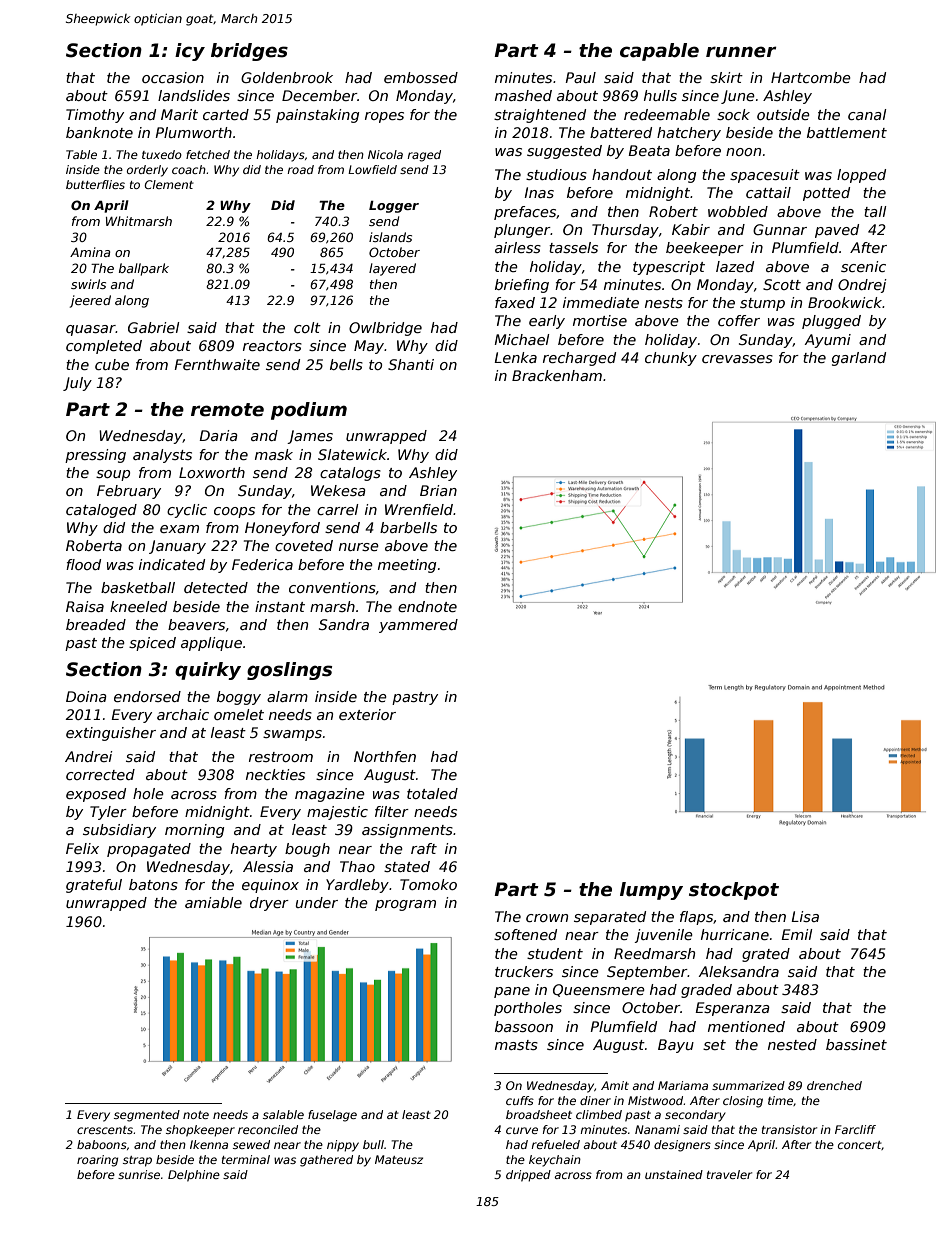 The width and height of the screenshot is (952, 1233). Describe the element at coordinates (112, 364) in the screenshot. I see `cube` at that location.
